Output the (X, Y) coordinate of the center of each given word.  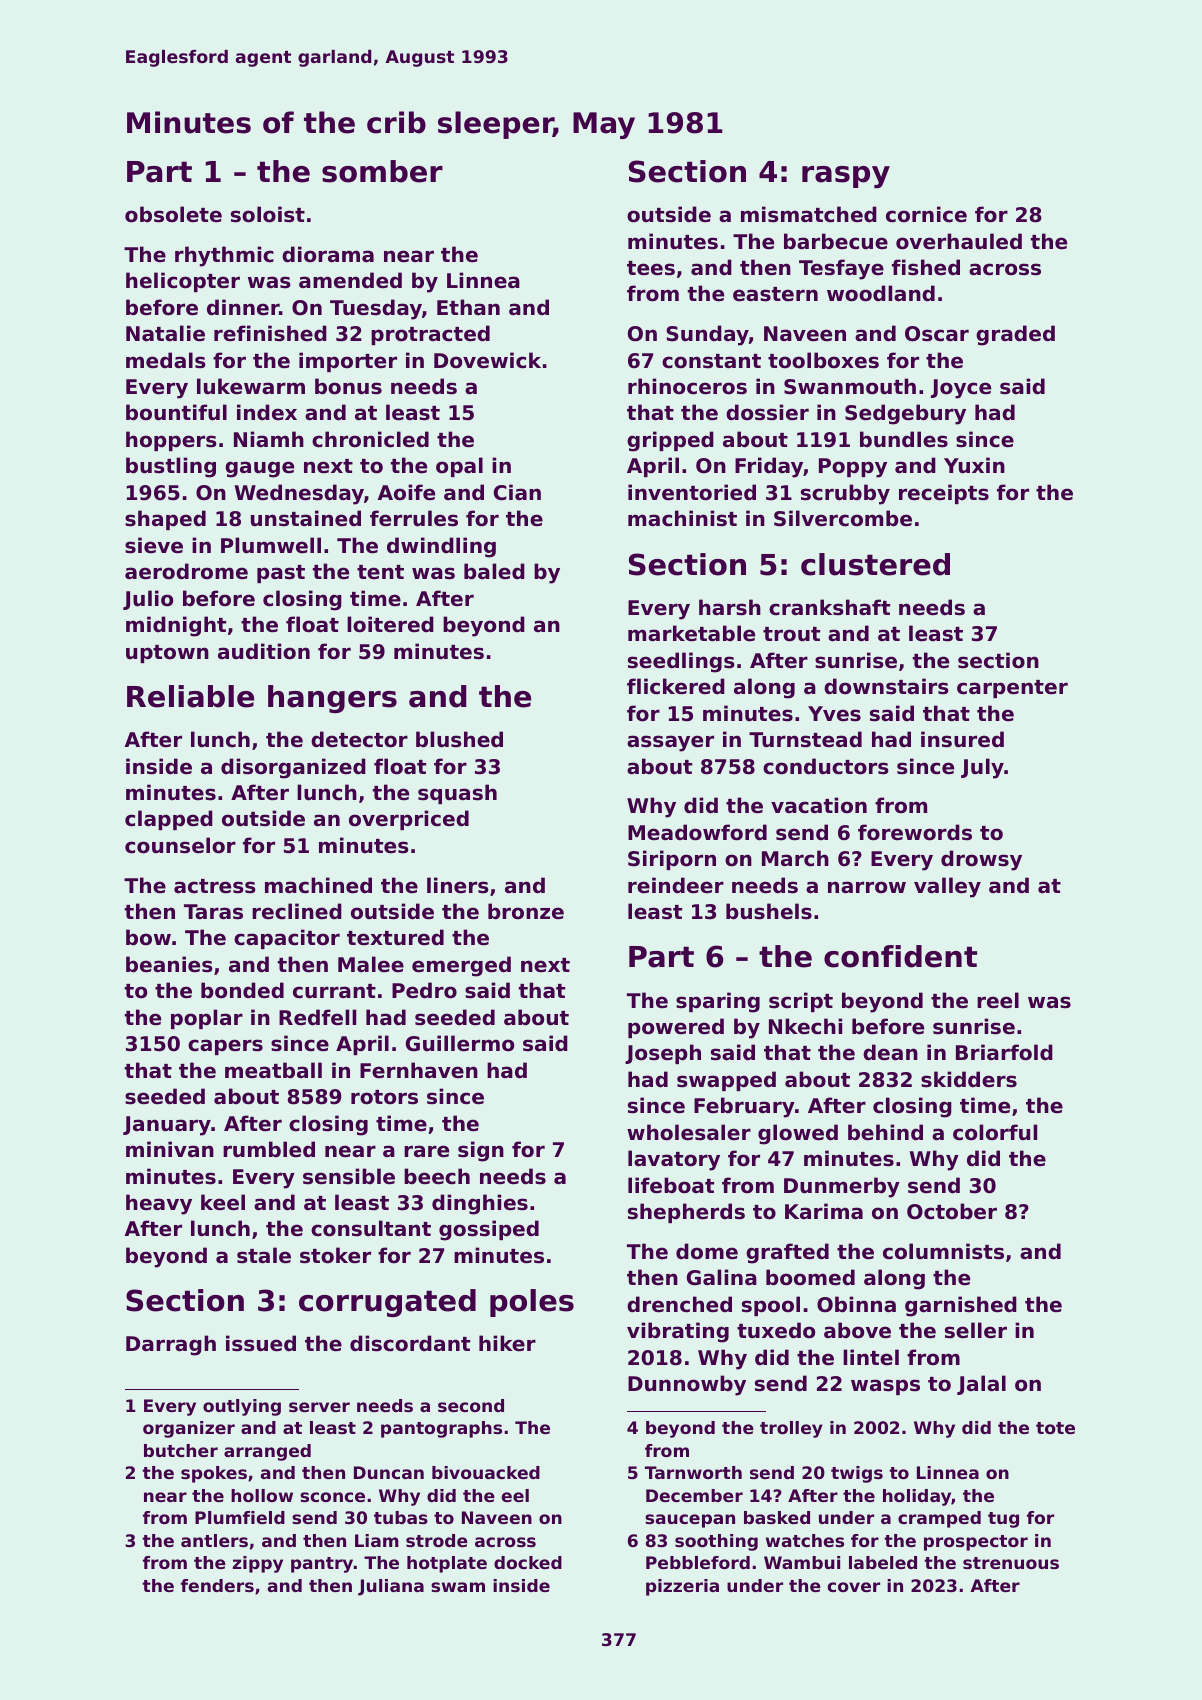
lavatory (674, 1160)
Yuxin (974, 465)
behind (885, 1132)
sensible (349, 1176)
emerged (461, 966)
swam (458, 1587)
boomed (810, 1277)
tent (380, 572)
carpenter (1012, 689)
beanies (169, 964)
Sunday (707, 335)
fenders (217, 1585)
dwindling (441, 547)
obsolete (173, 214)
